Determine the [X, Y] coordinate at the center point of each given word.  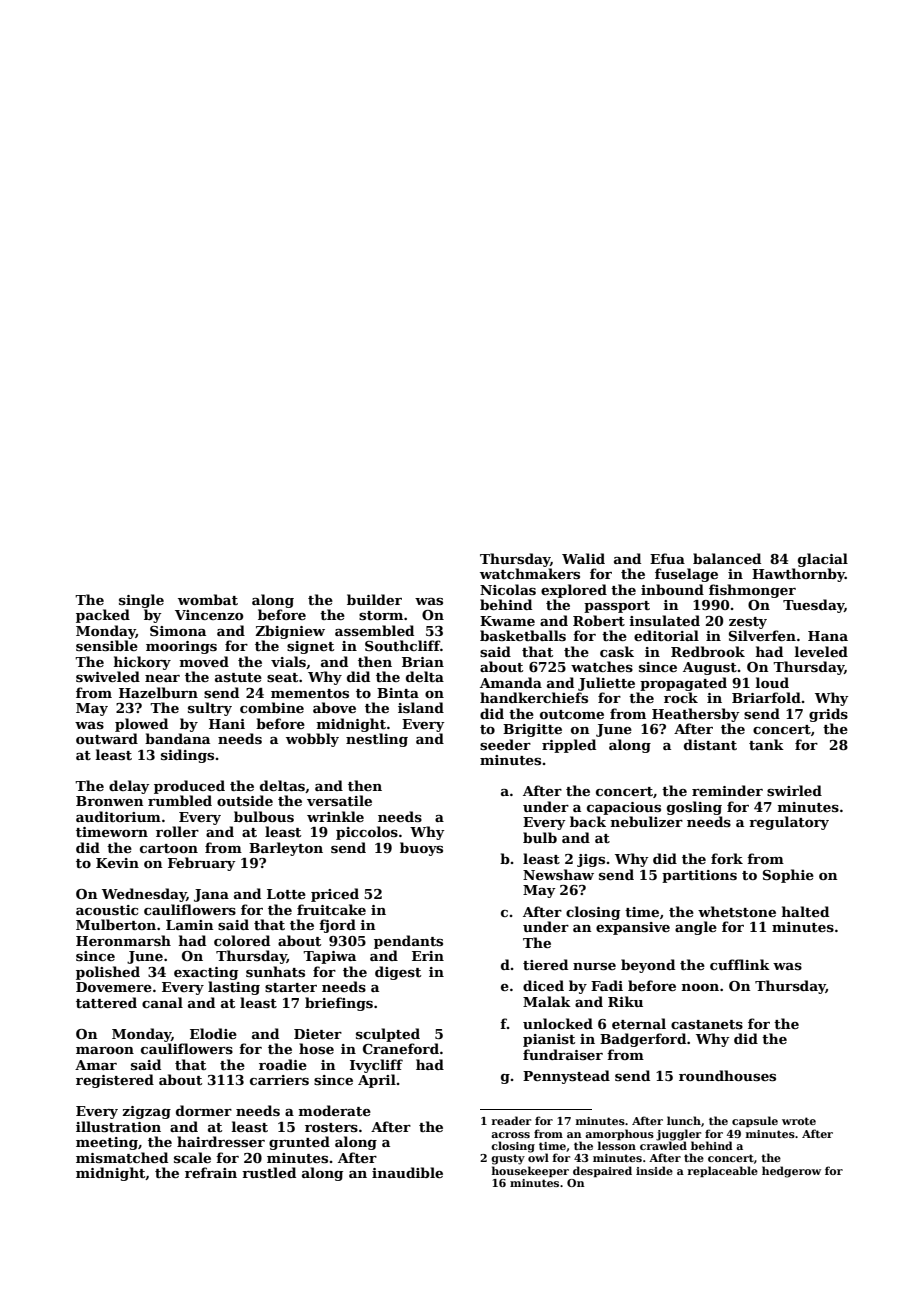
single [141, 601]
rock [681, 697]
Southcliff [402, 645]
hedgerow [791, 1172]
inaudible [407, 1172]
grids [828, 715]
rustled [269, 1172]
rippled [569, 746]
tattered [106, 1002]
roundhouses [727, 1075]
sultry [210, 709]
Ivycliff [376, 1066]
